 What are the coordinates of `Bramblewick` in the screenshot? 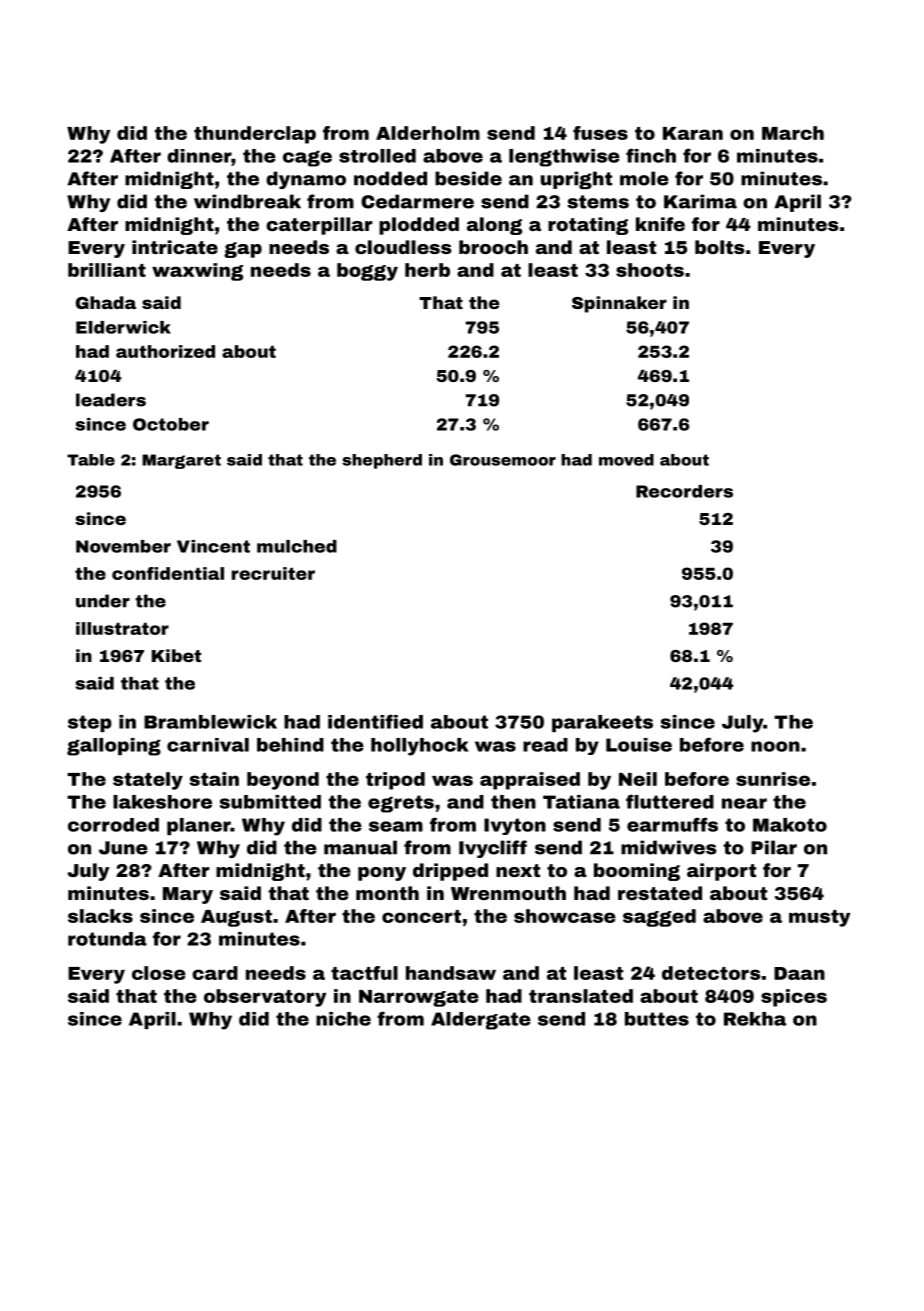 It's located at (210, 722).
